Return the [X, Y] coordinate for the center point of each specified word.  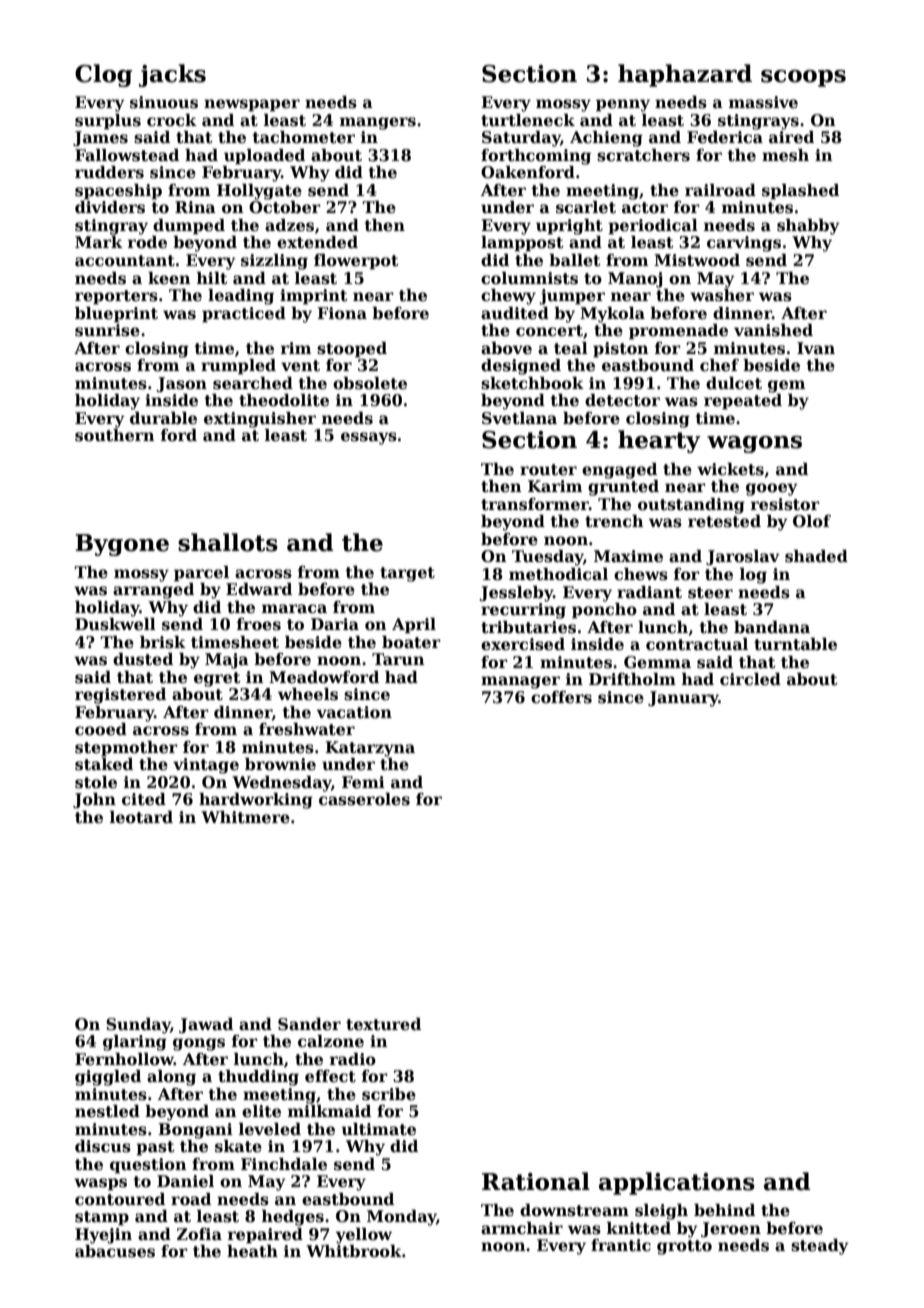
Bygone [122, 545]
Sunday [138, 1026]
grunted [623, 488]
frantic [621, 1245]
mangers [378, 123]
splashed [800, 192]
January [683, 699]
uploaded [264, 157]
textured [383, 1024]
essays [369, 438]
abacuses [115, 1251]
